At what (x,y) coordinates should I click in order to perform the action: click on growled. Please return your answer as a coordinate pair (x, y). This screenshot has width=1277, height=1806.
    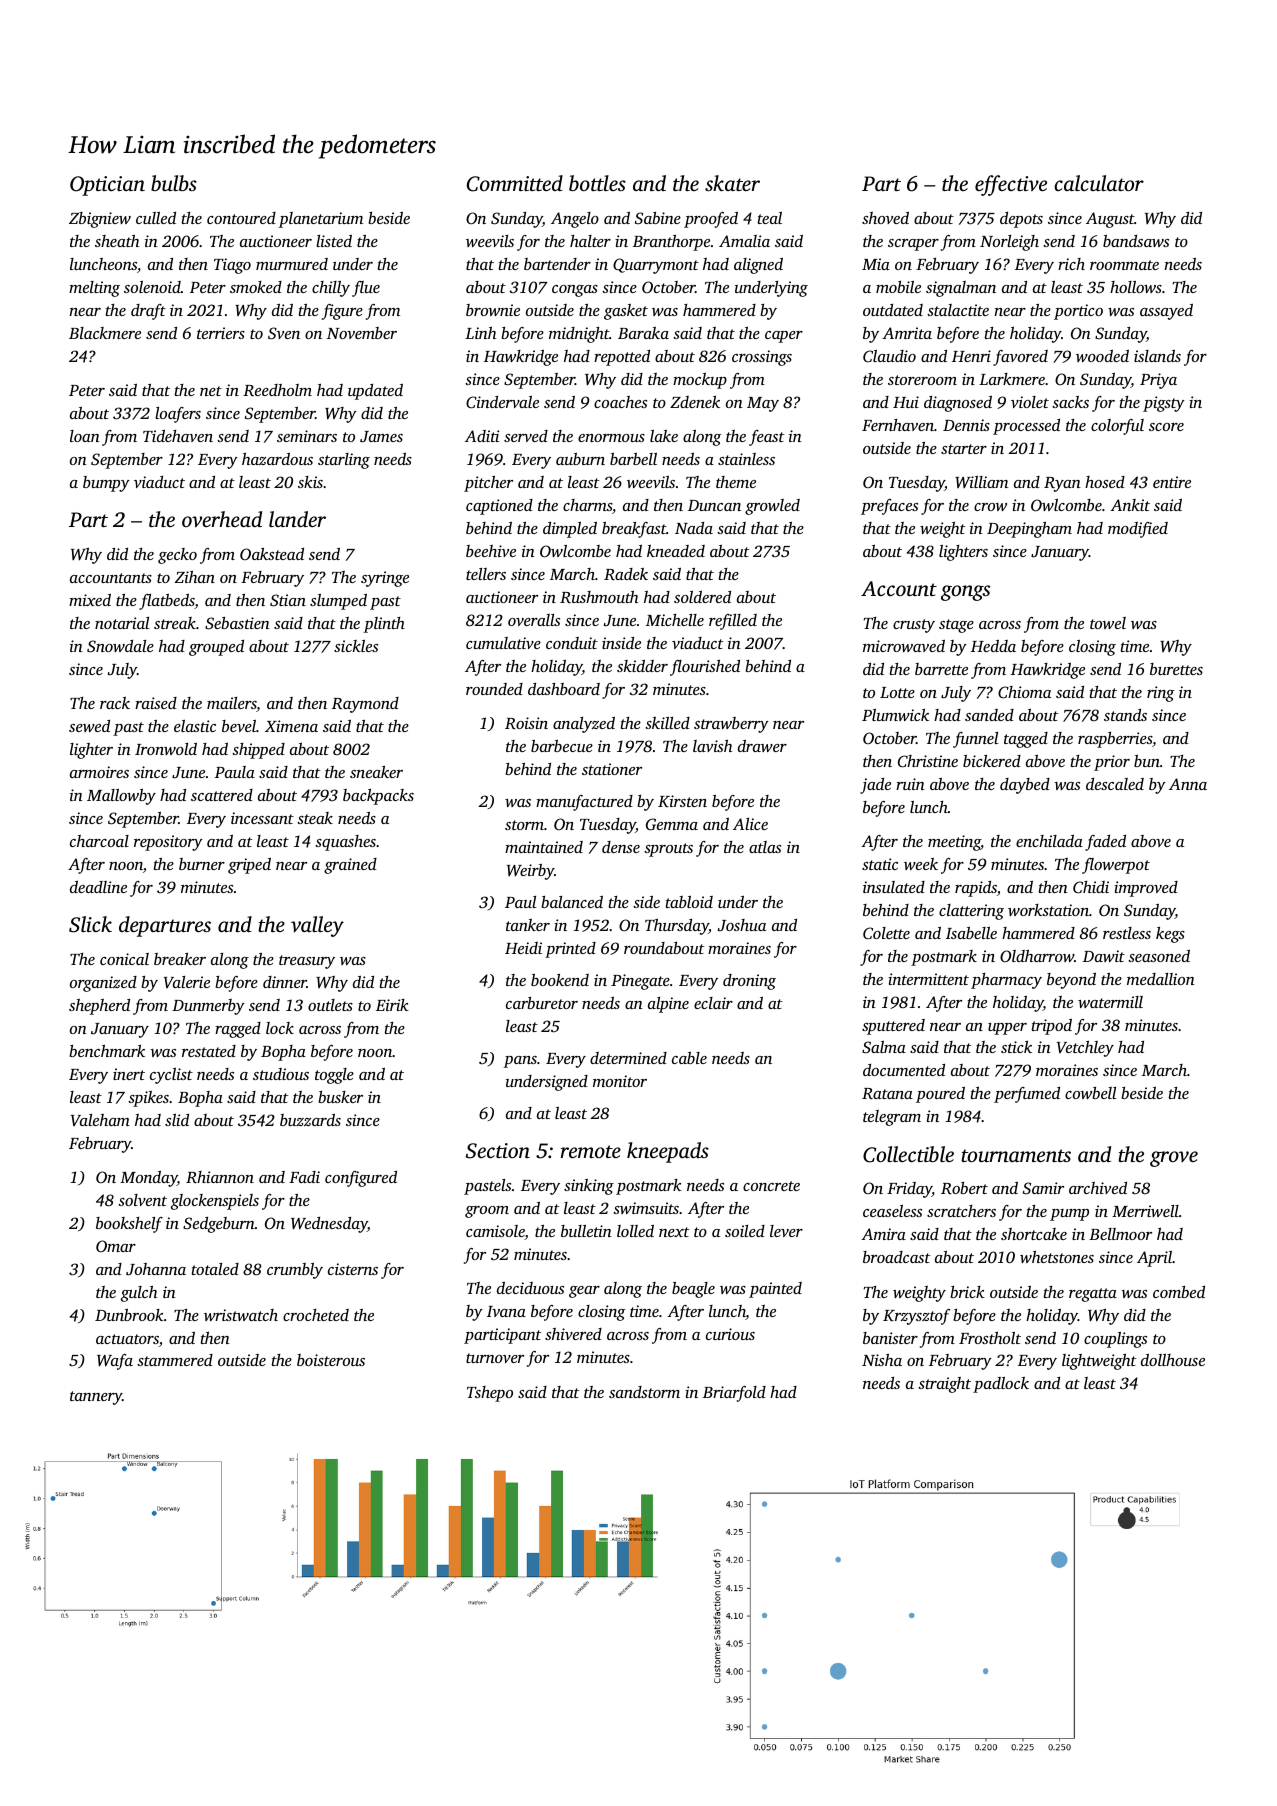
    Looking at the image, I should click on (772, 507).
